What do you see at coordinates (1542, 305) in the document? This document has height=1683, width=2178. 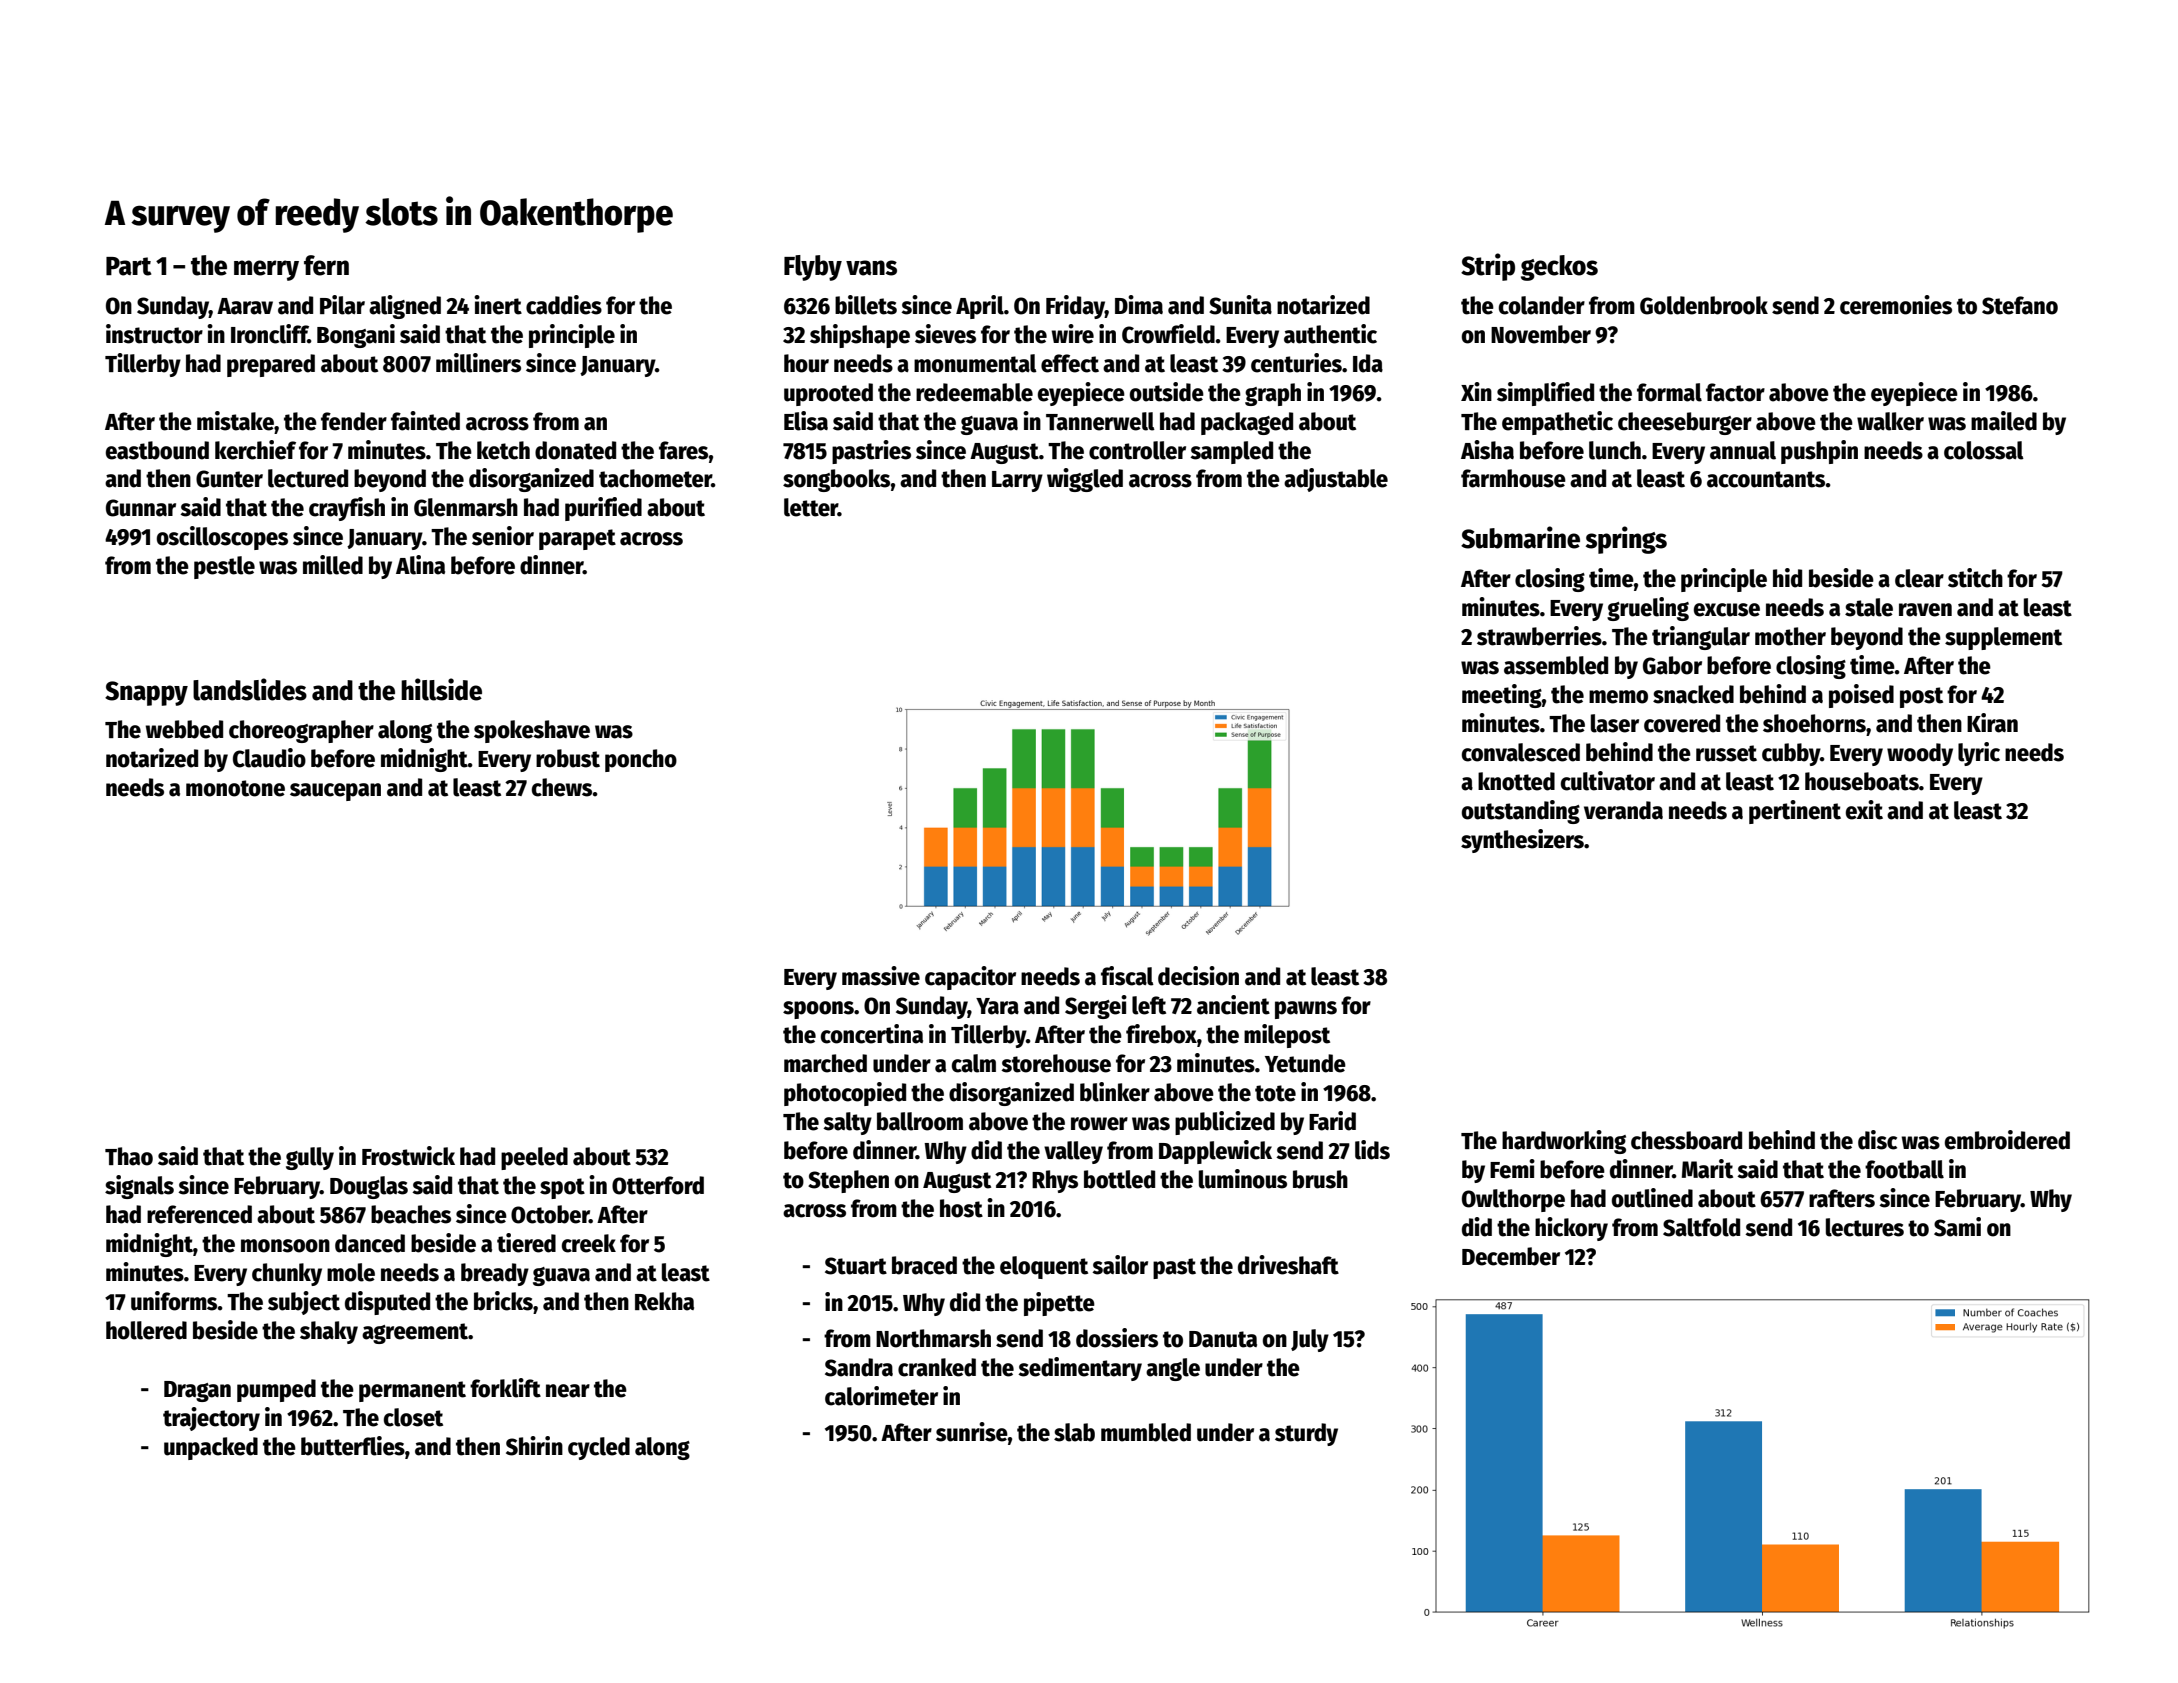 I see `colander` at bounding box center [1542, 305].
